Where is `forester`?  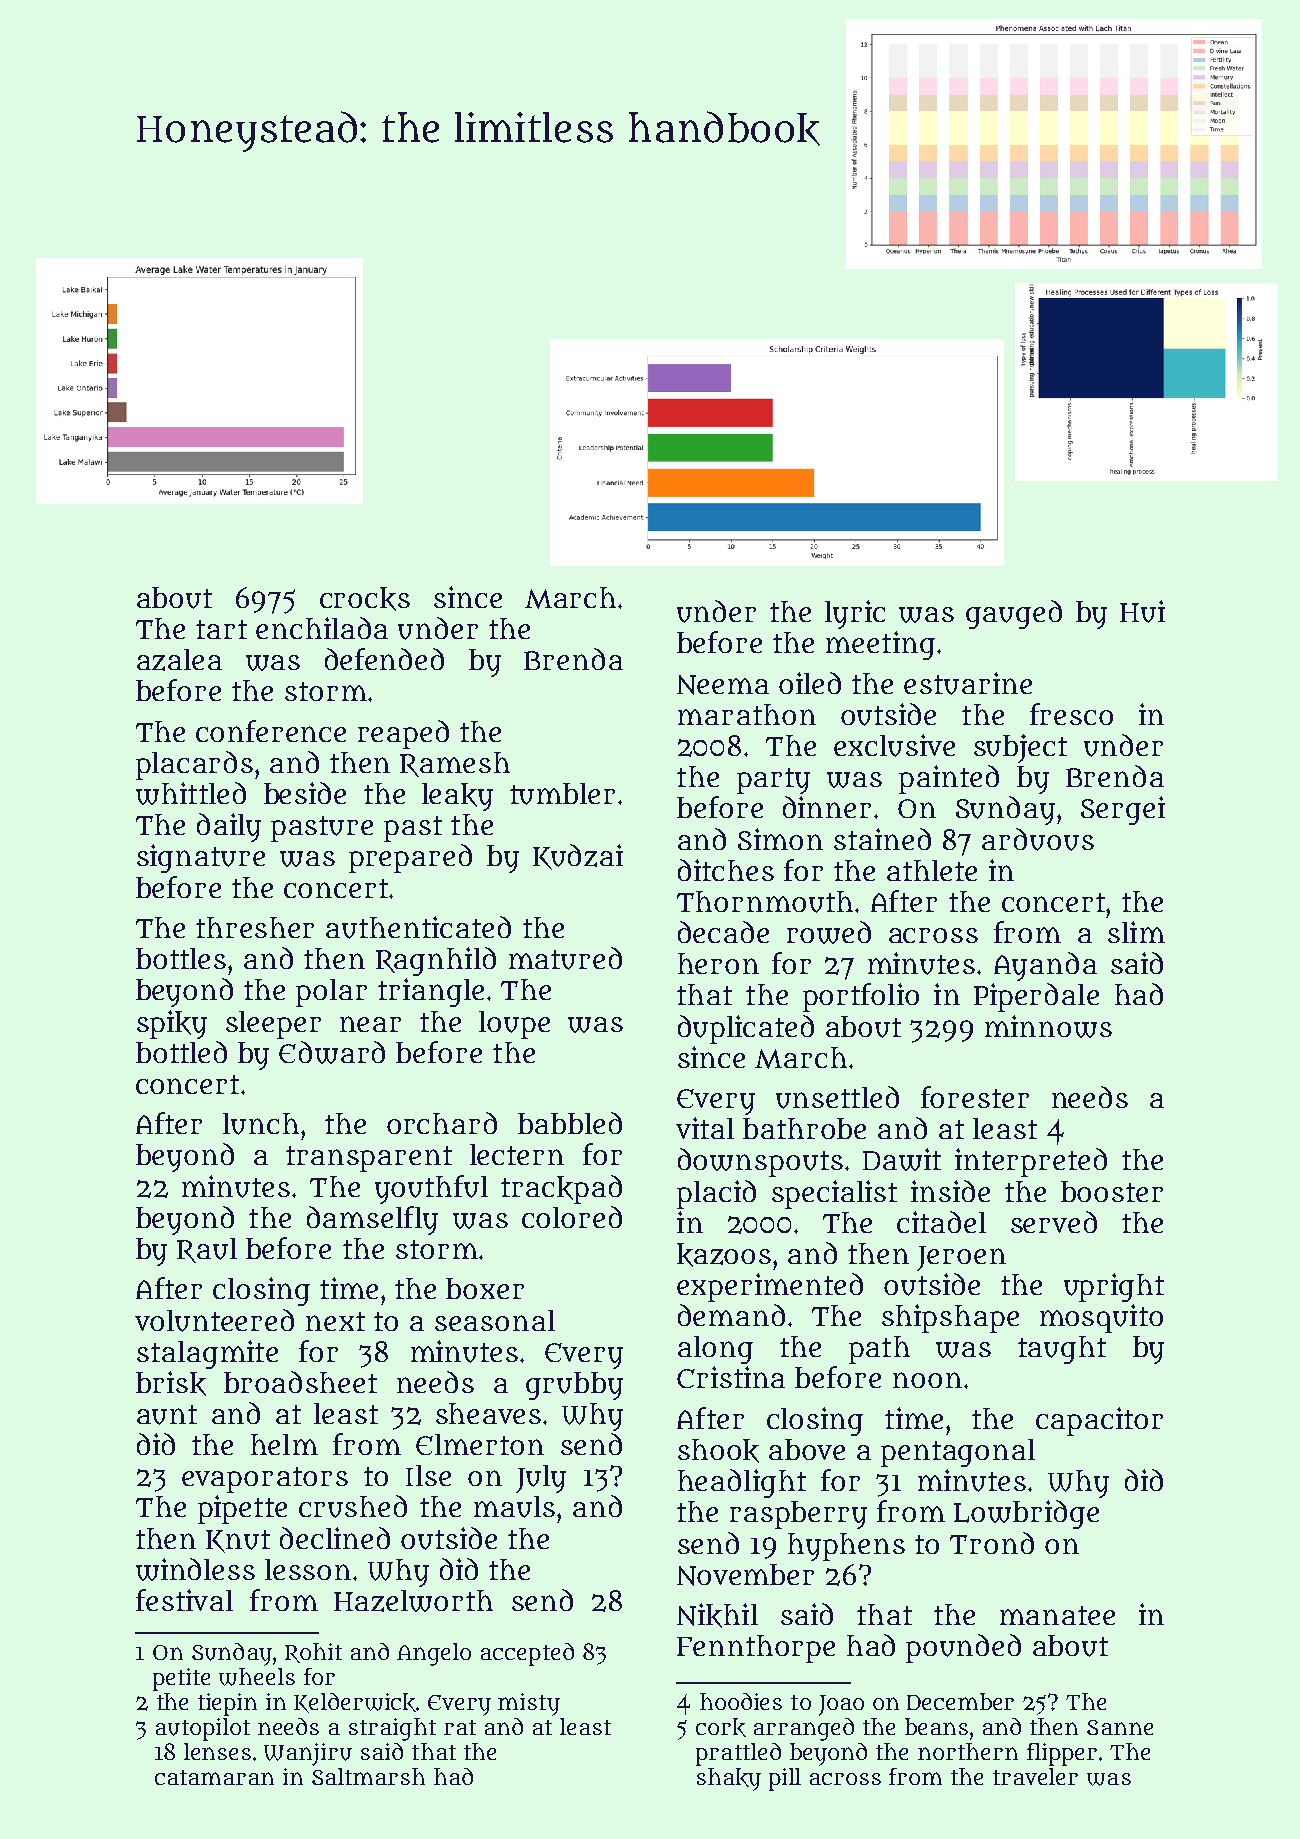 forester is located at coordinates (975, 1097).
